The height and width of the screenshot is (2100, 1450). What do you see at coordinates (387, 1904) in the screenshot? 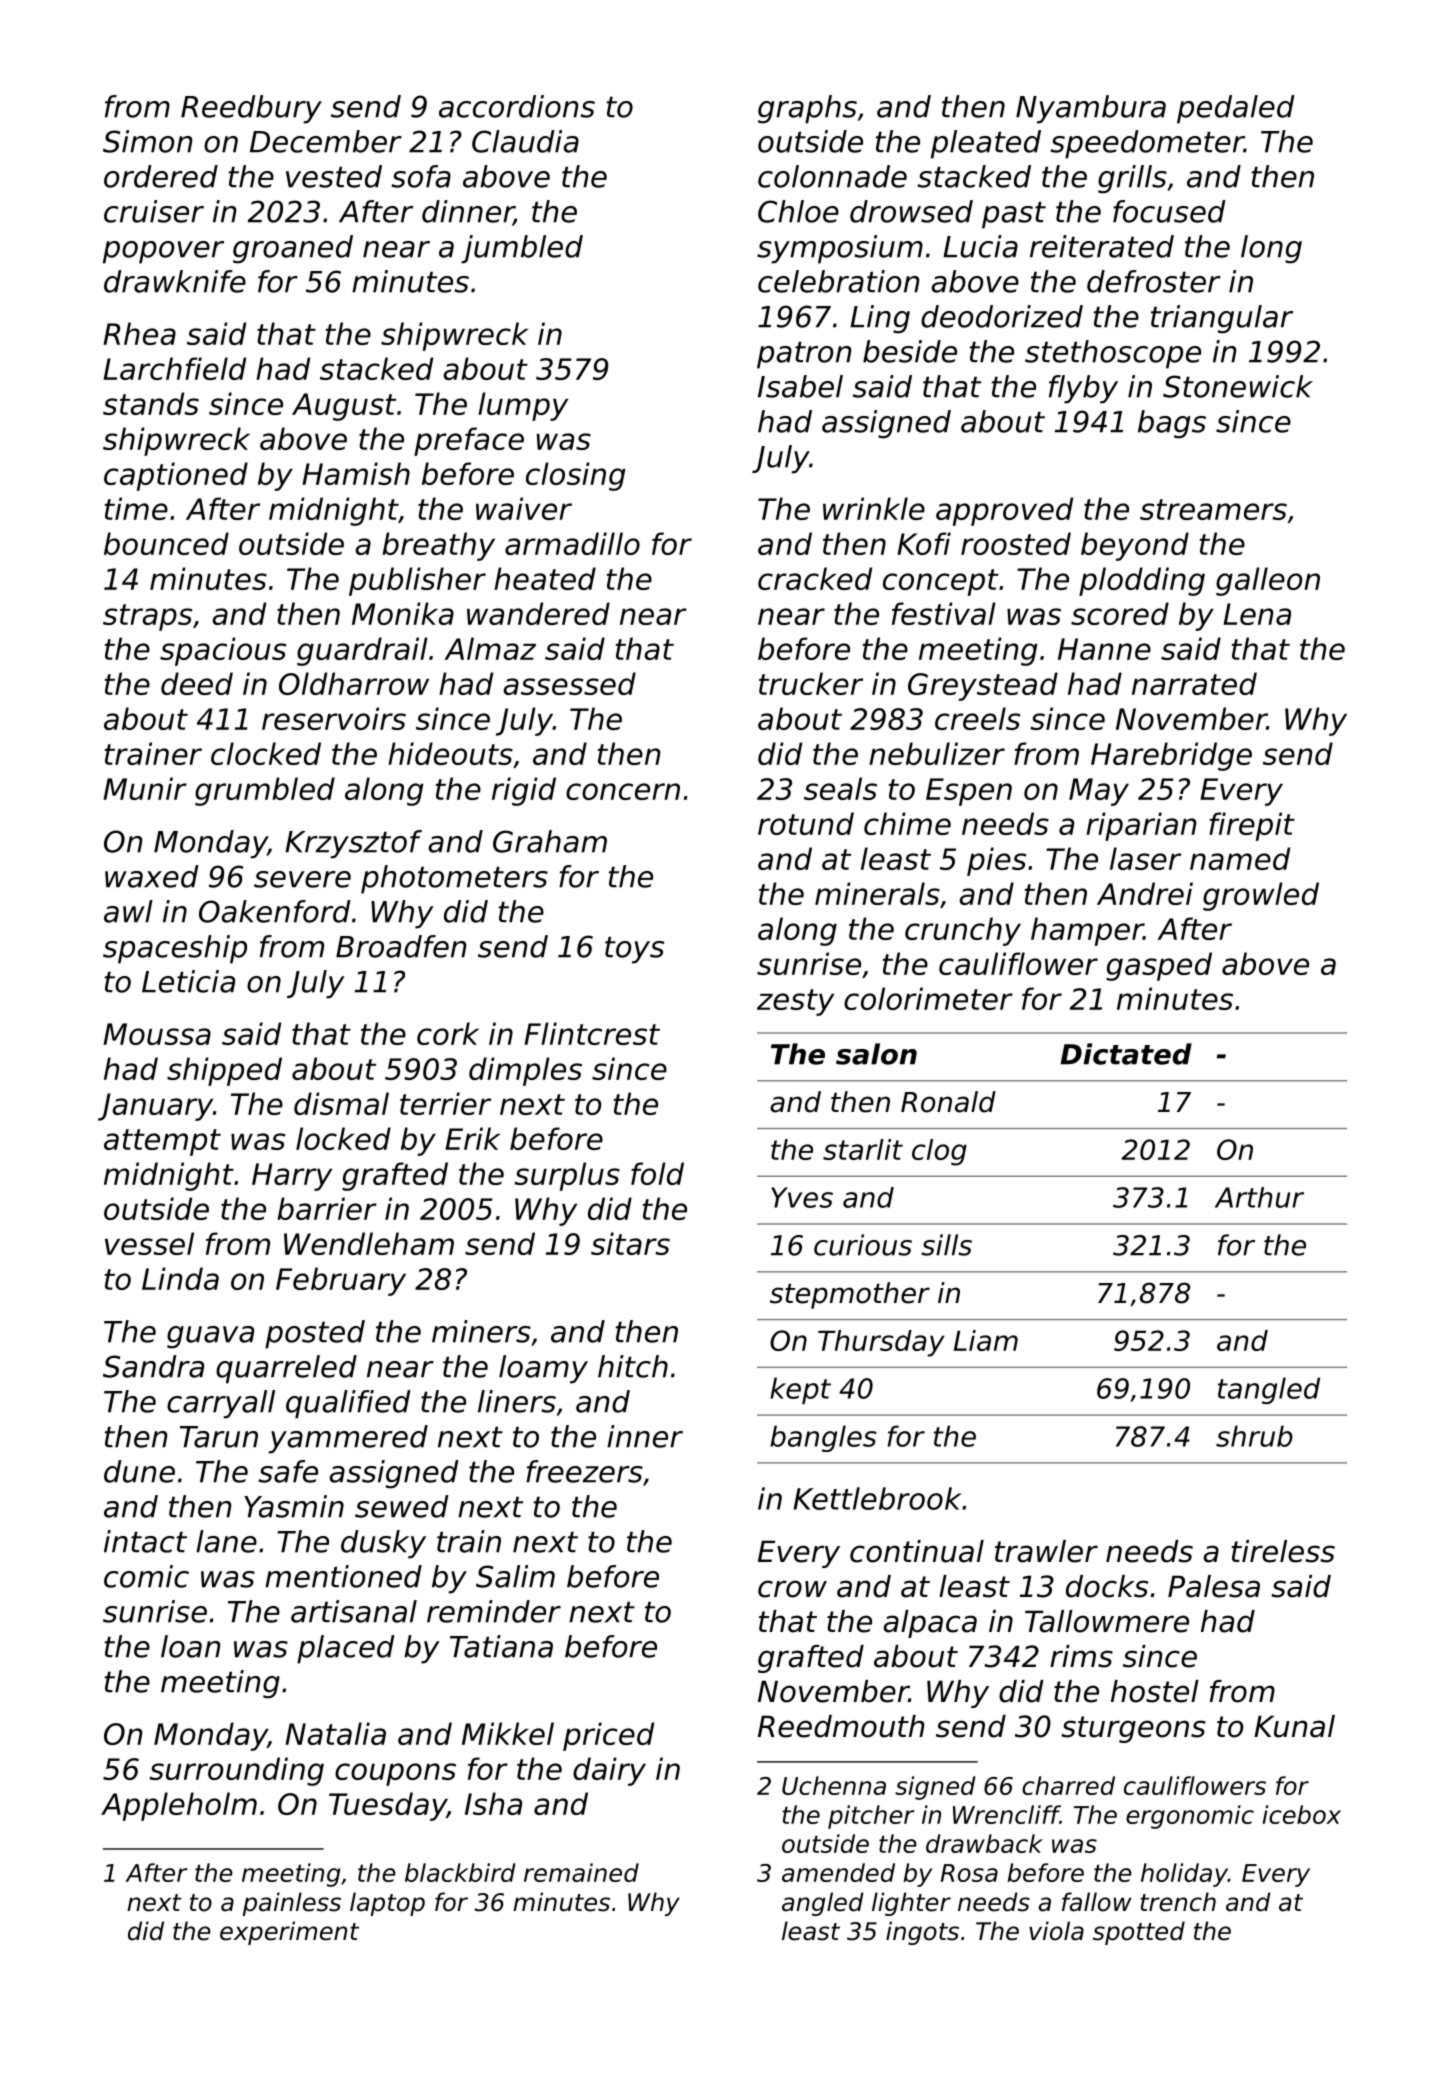
I see `laptop` at bounding box center [387, 1904].
